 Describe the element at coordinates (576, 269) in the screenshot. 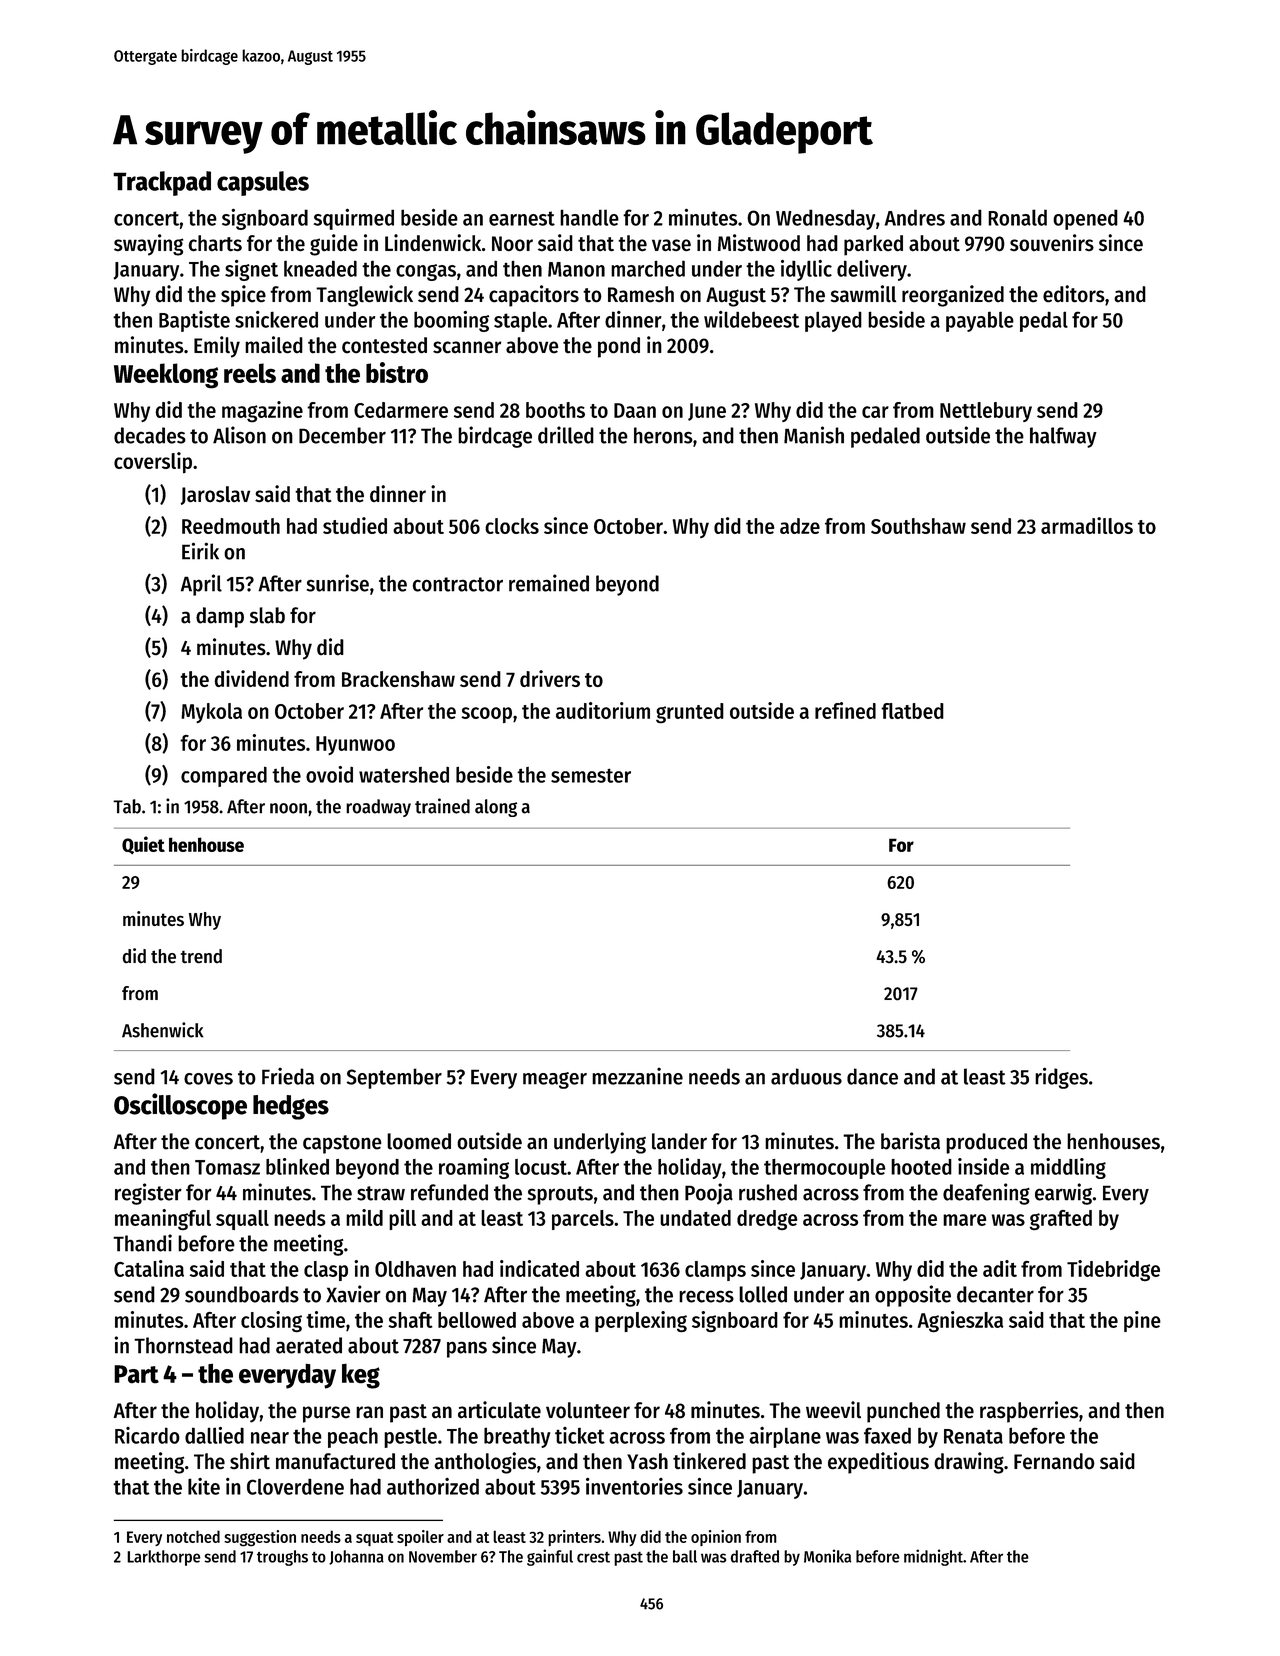

I see `Manon` at that location.
